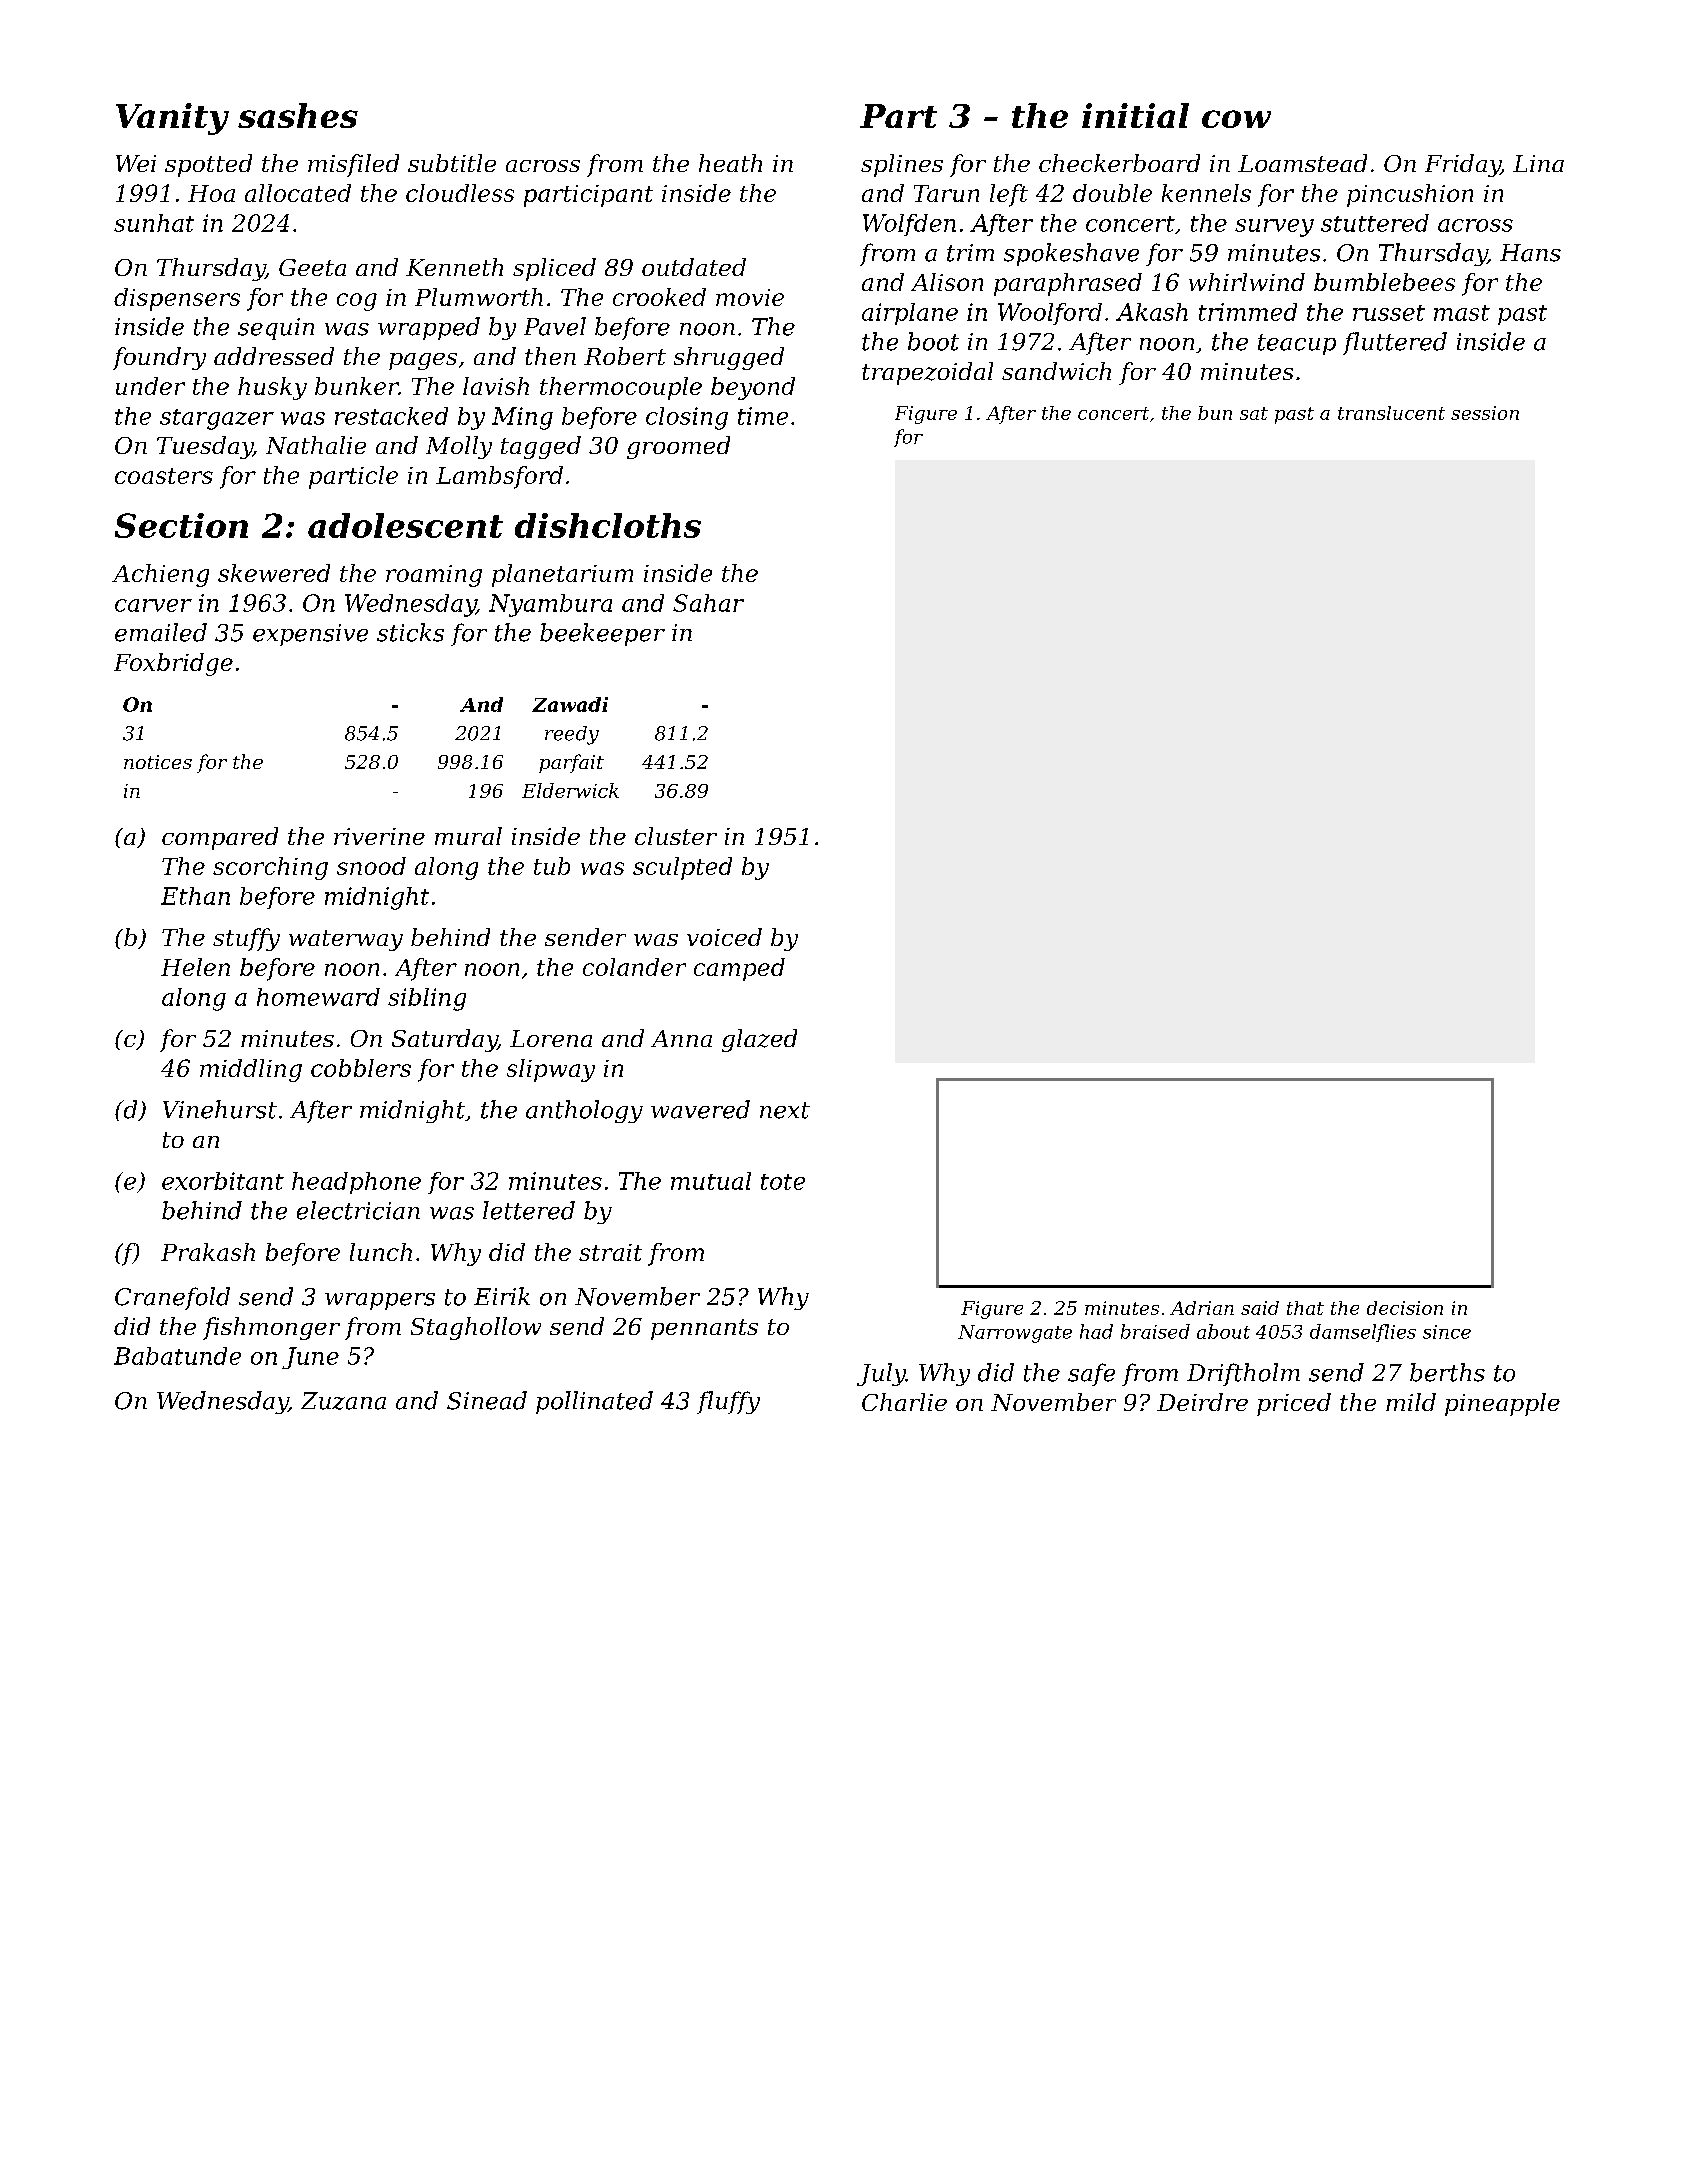 The height and width of the screenshot is (2178, 1683). I want to click on voiced, so click(724, 937).
